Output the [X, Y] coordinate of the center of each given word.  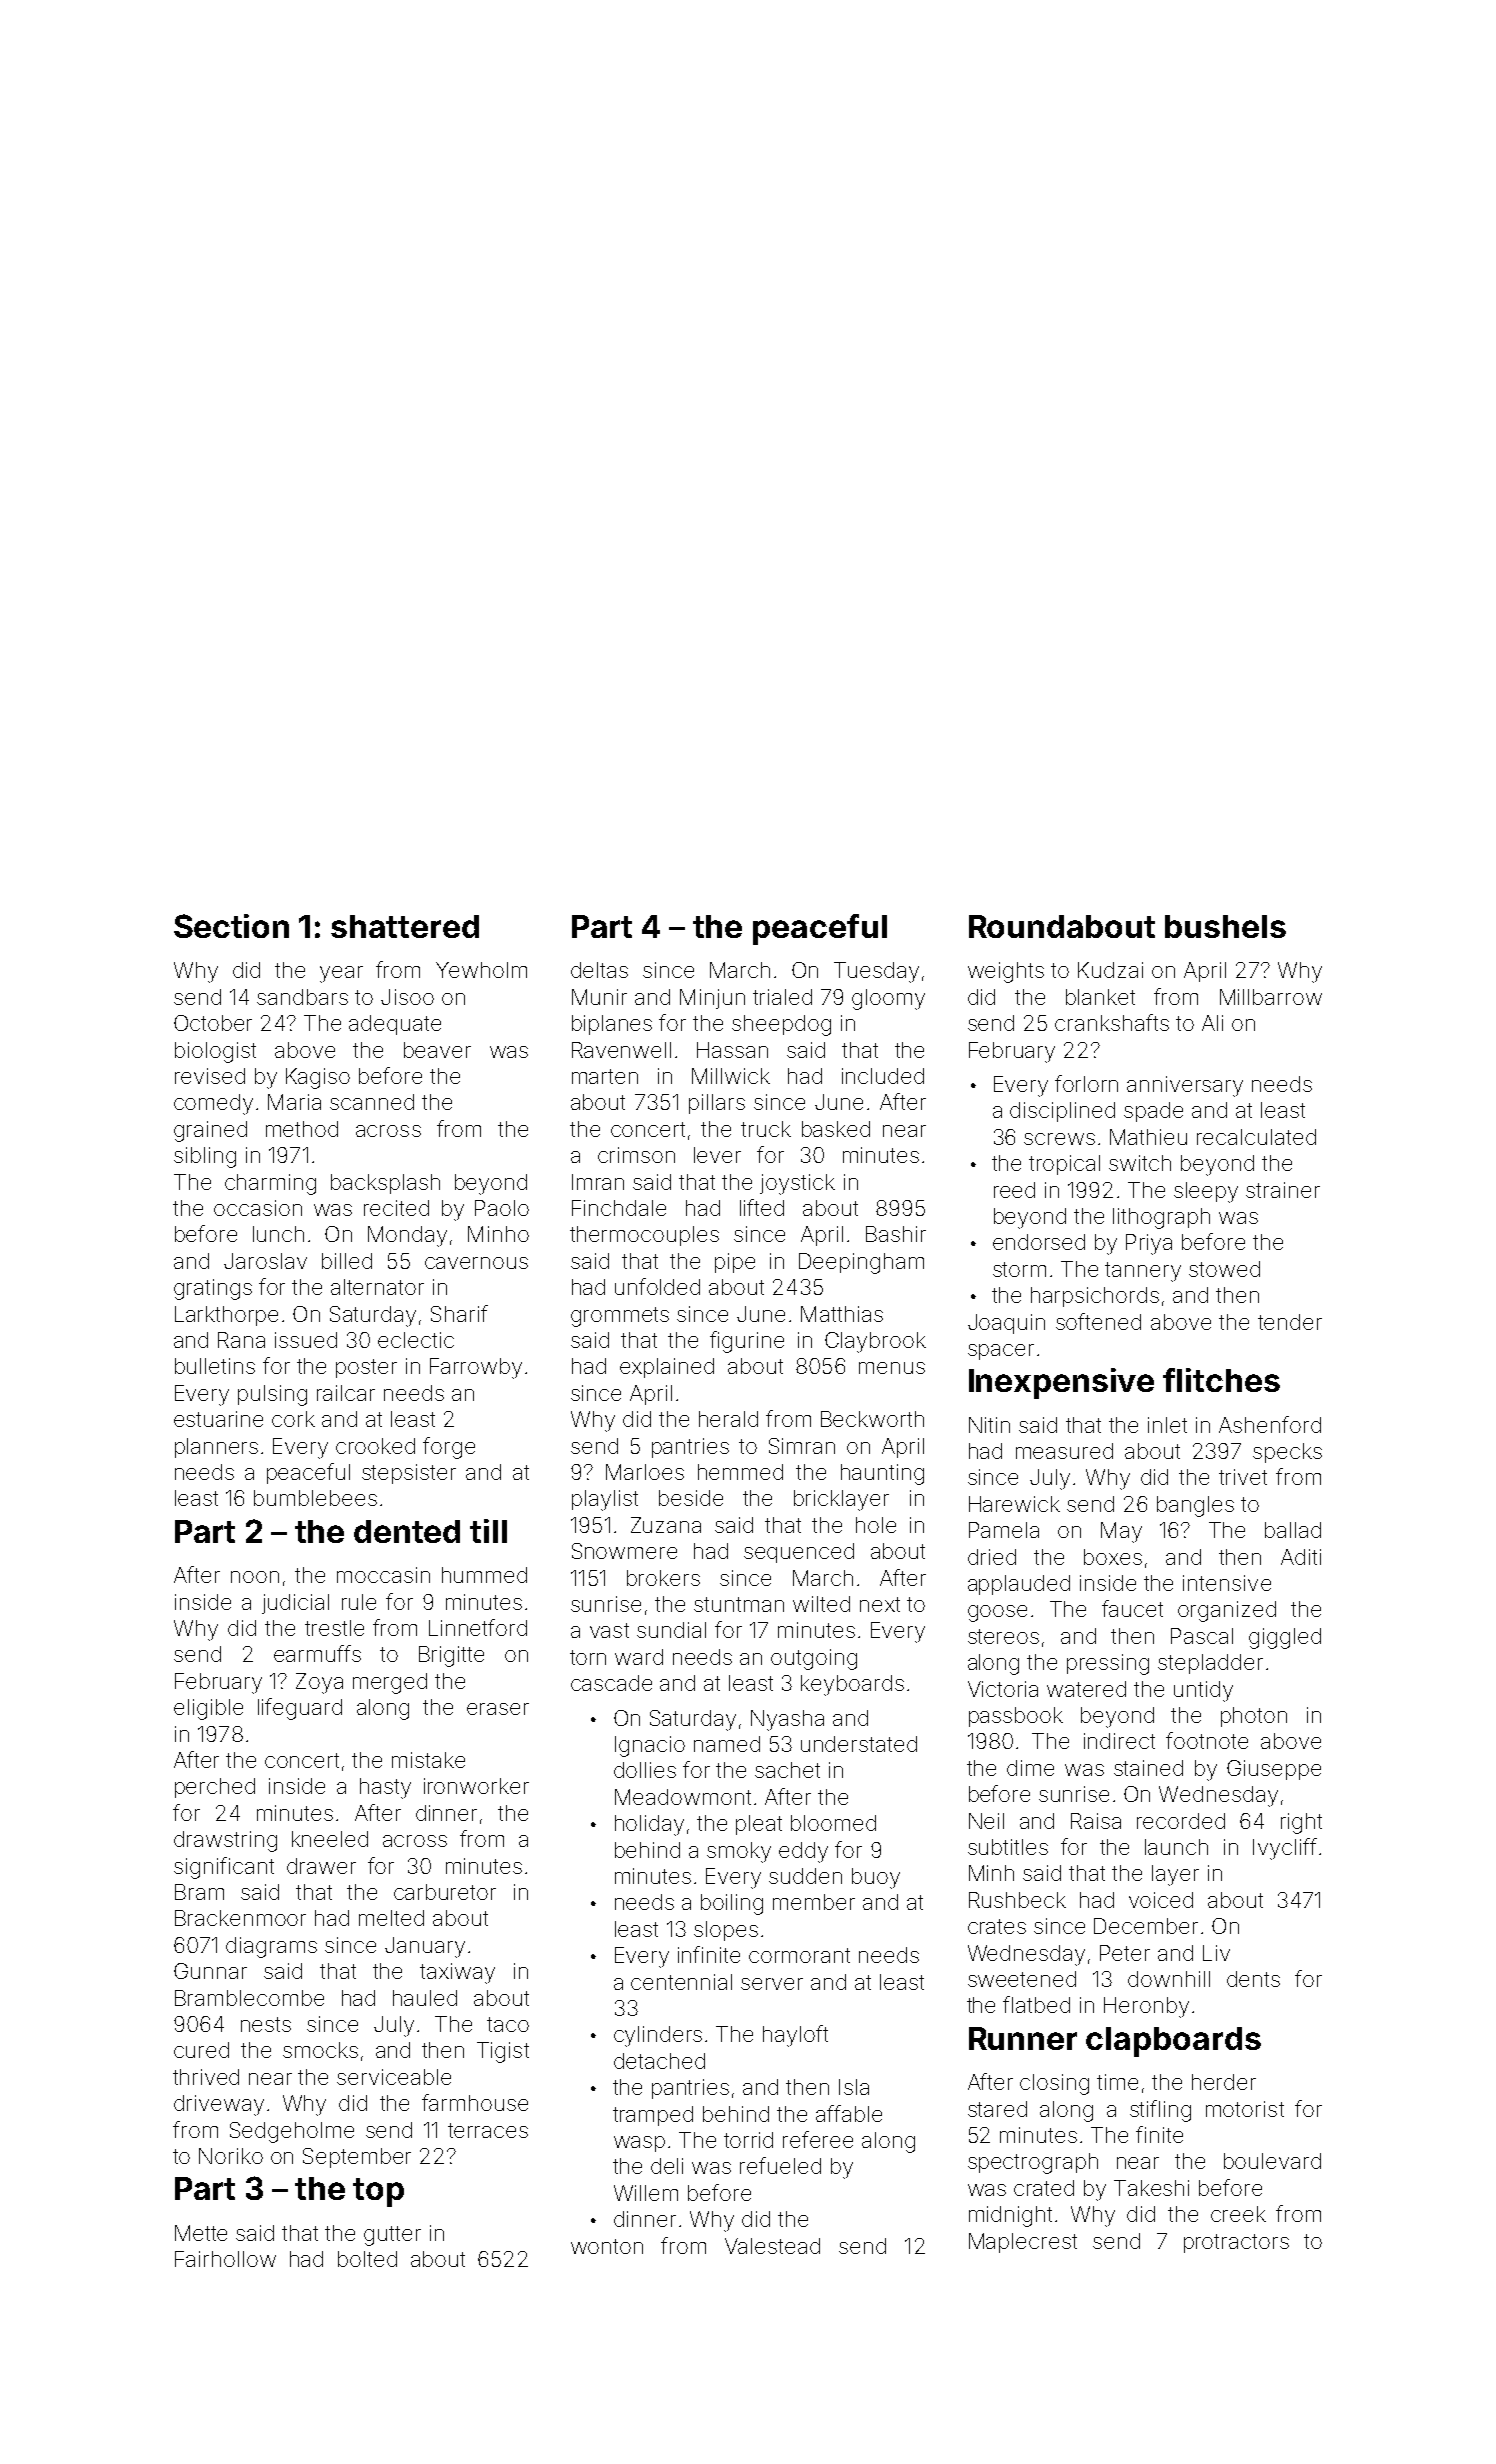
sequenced [799, 1553]
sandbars [302, 997]
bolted [367, 2259]
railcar [346, 1393]
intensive [1227, 1583]
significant [224, 1868]
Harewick [1014, 1504]
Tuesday [876, 972]
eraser [498, 1709]
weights [1006, 972]
